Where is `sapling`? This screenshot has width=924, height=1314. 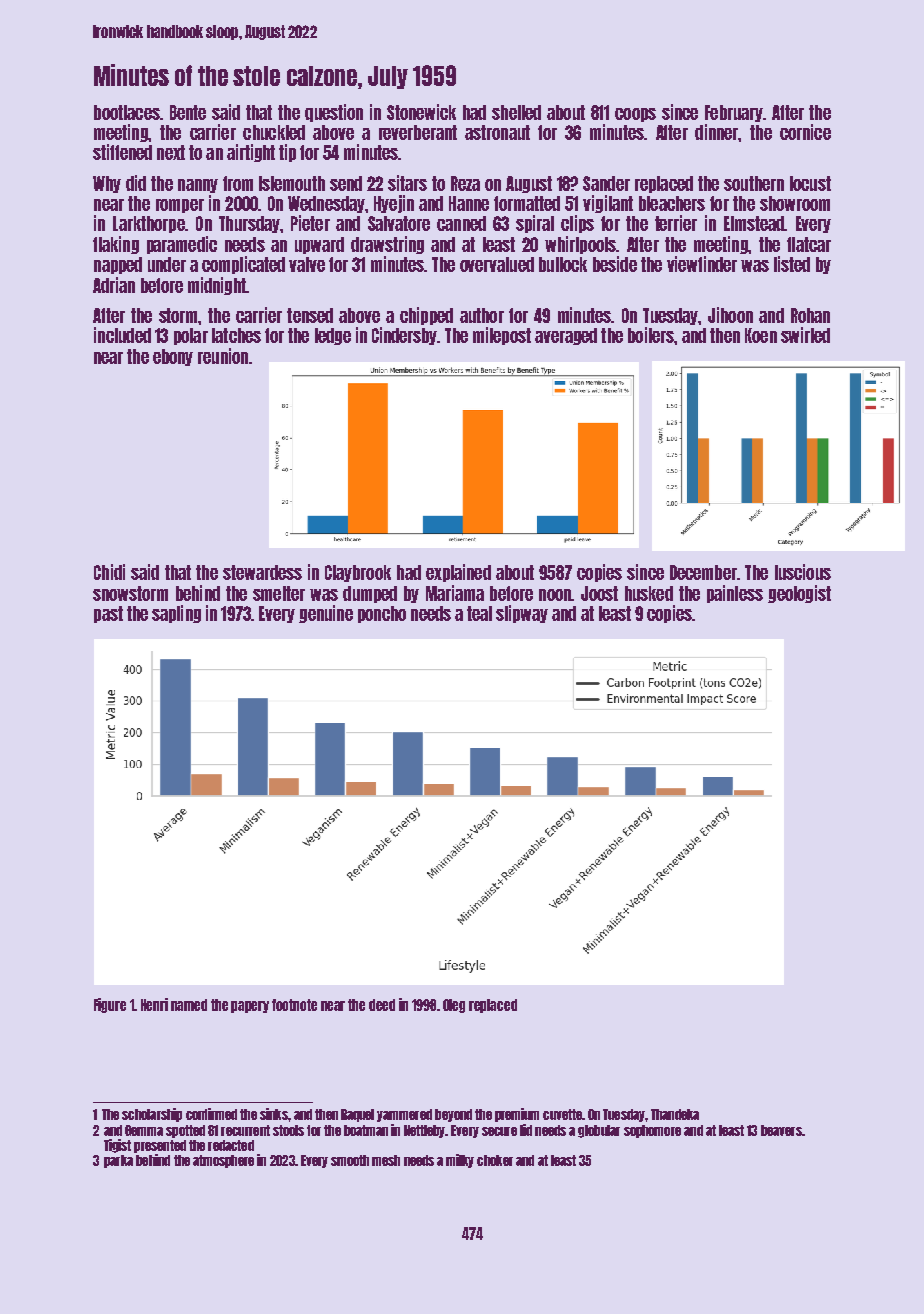
sapling is located at coordinates (176, 614).
